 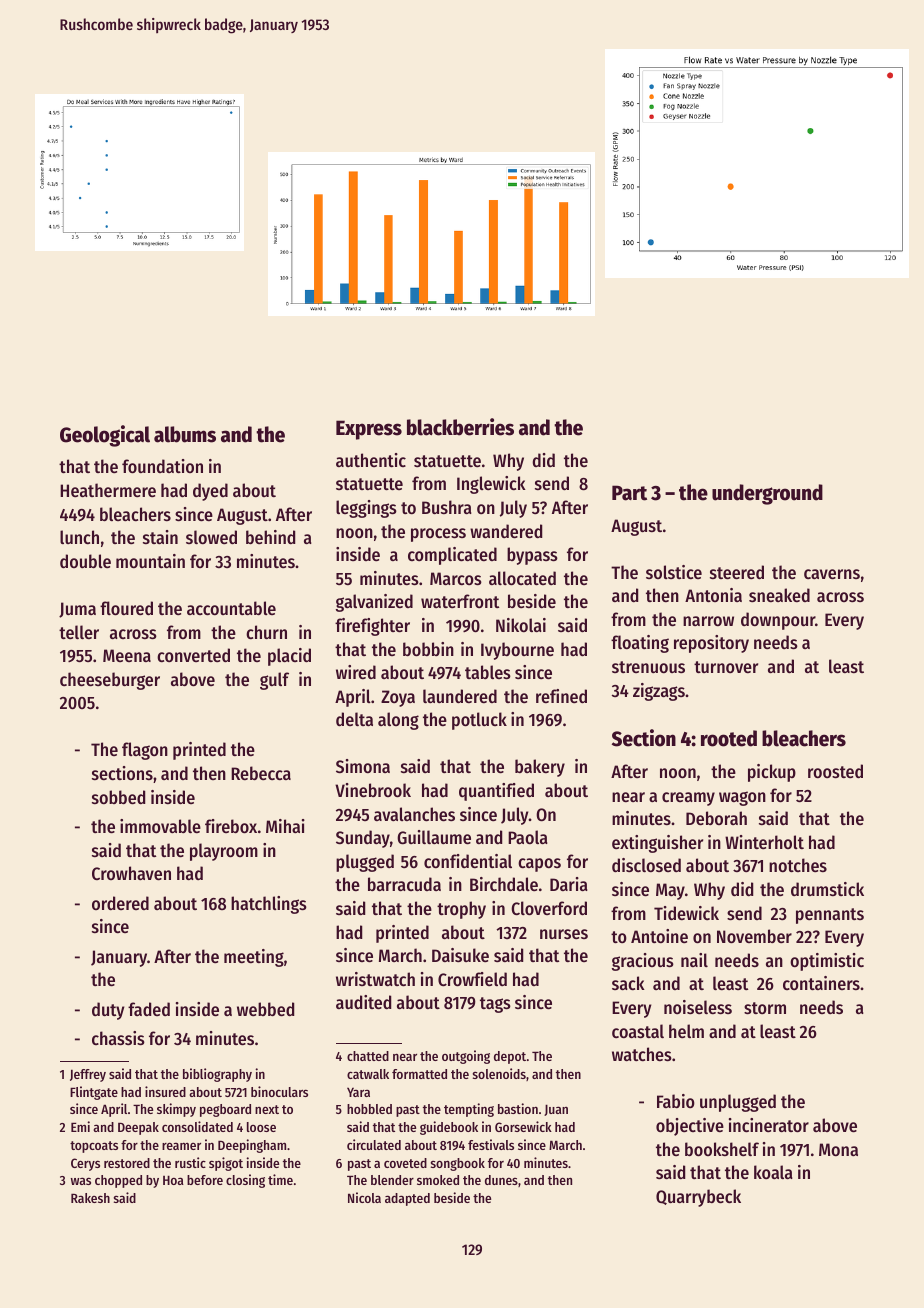 I want to click on nail, so click(x=694, y=960).
